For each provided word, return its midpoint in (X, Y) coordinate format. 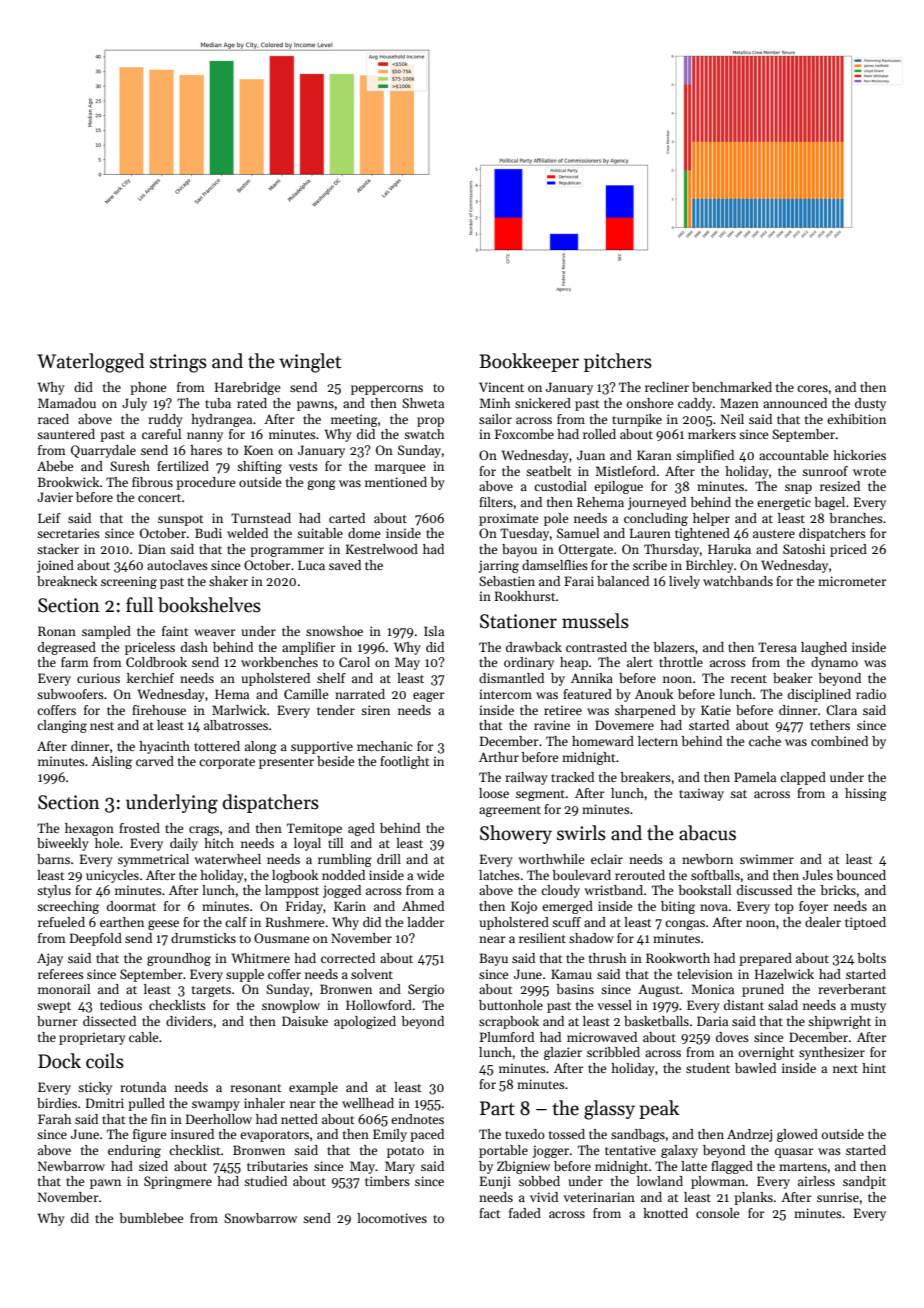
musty (868, 1007)
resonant (255, 1088)
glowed (797, 1135)
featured (587, 694)
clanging (62, 726)
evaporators (274, 1136)
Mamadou (67, 403)
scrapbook (509, 1022)
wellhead (368, 1103)
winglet (310, 363)
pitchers (618, 362)
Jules (818, 875)
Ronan (57, 631)
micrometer (852, 581)
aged (361, 829)
